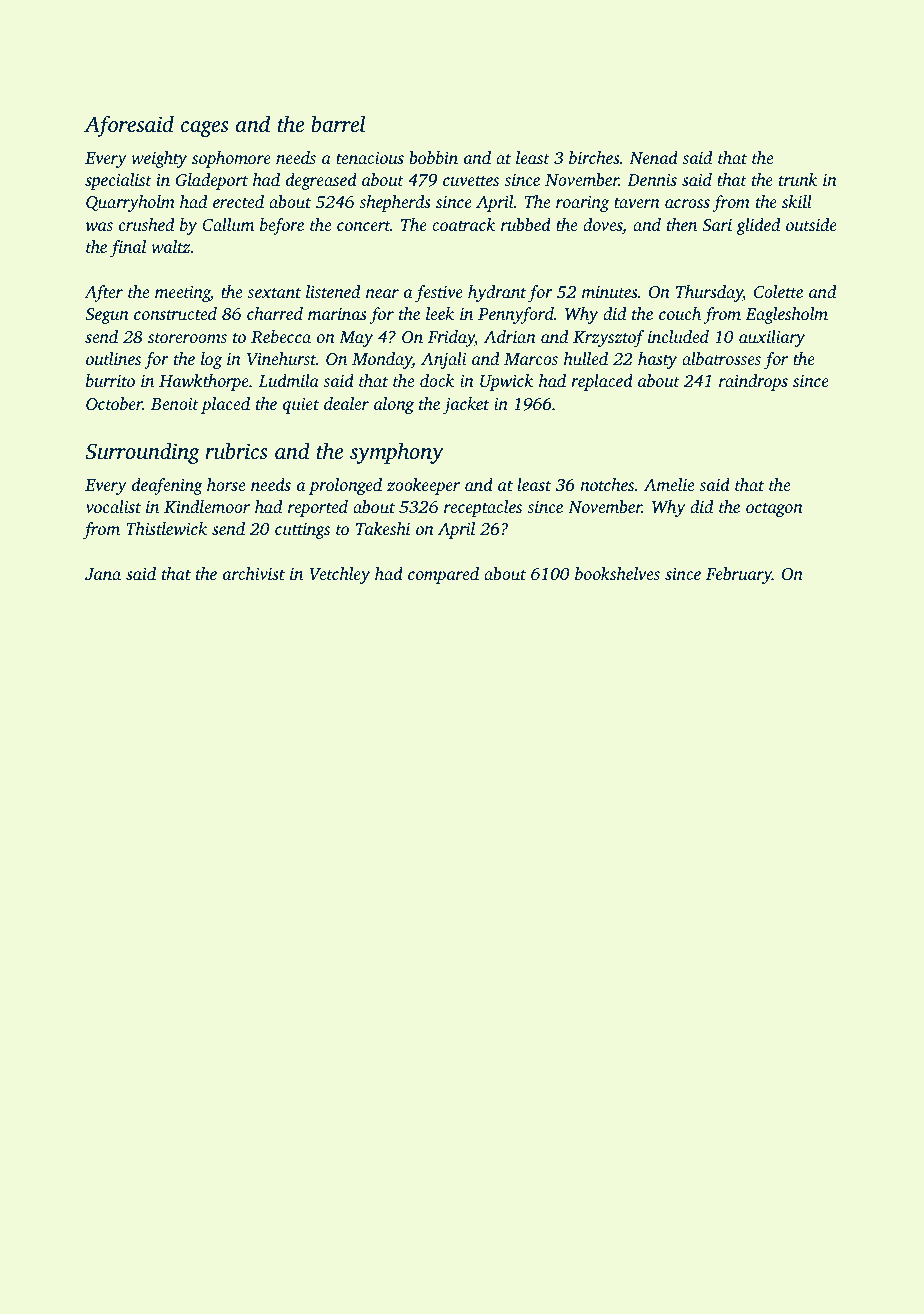 The height and width of the screenshot is (1314, 924). Describe the element at coordinates (338, 123) in the screenshot. I see `barrel` at that location.
